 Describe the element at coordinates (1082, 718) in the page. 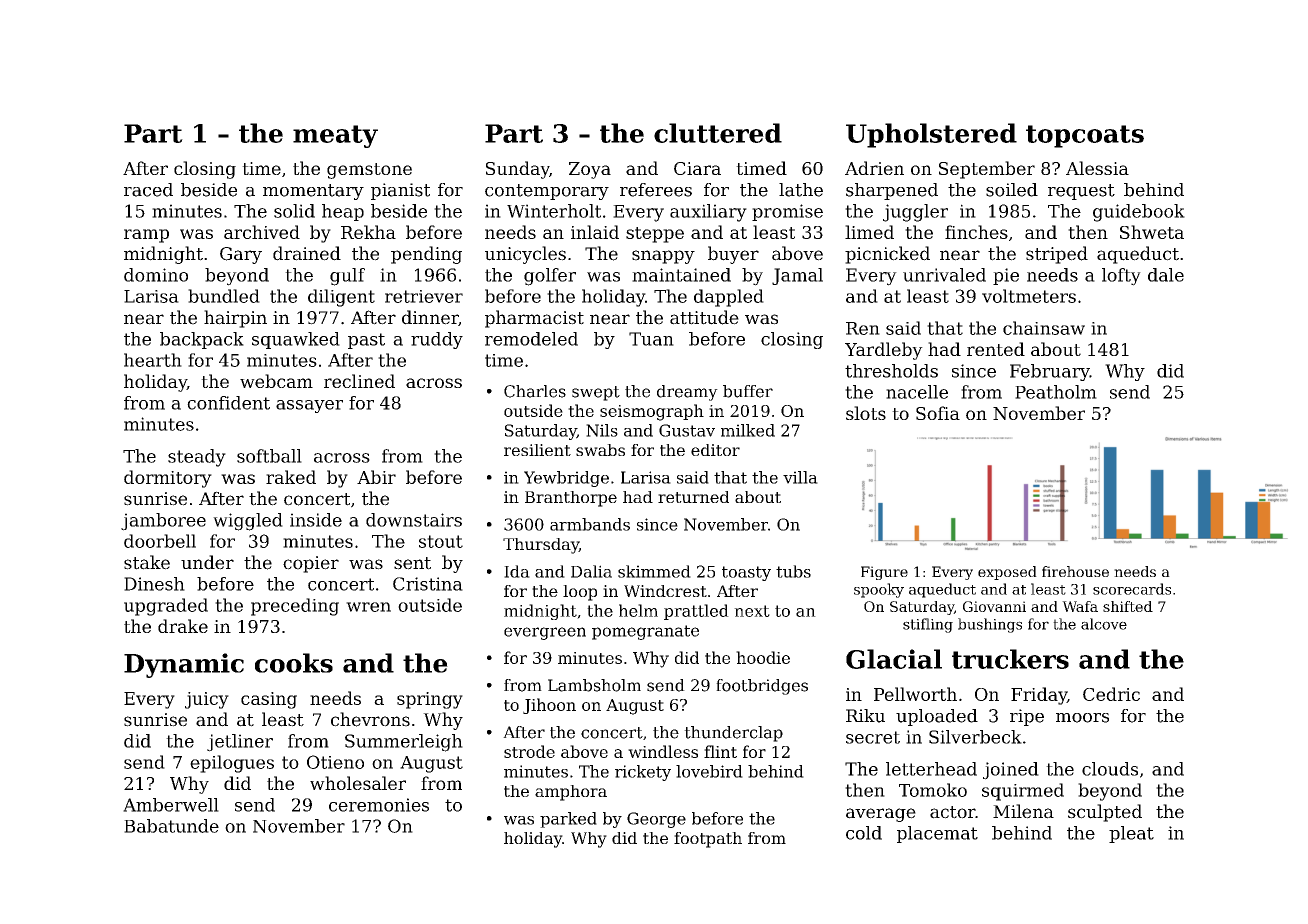

I see `moors` at that location.
